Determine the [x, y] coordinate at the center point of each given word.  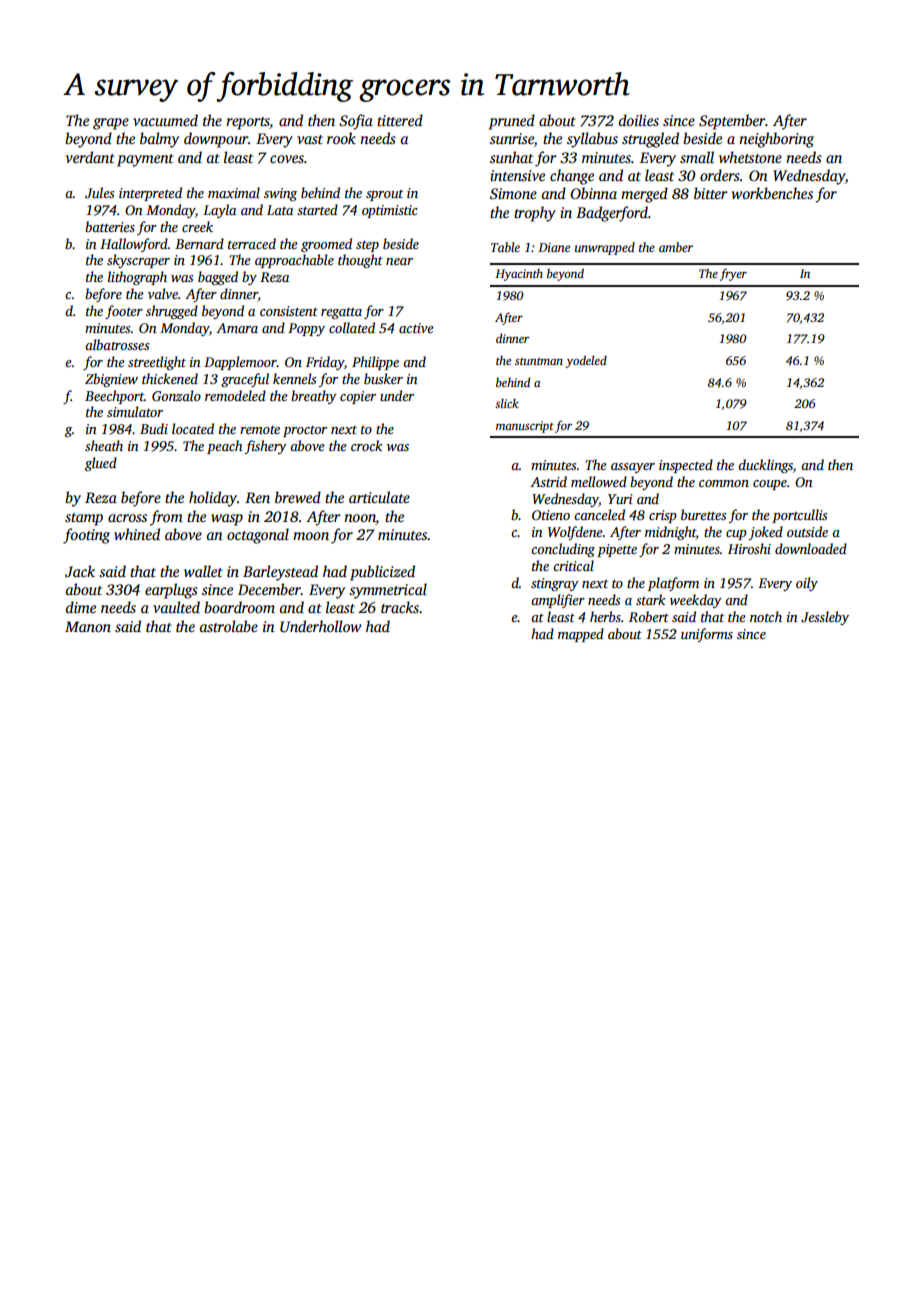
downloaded [811, 548]
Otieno [551, 515]
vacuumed [165, 120]
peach [224, 447]
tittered [400, 120]
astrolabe [229, 626]
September [732, 122]
